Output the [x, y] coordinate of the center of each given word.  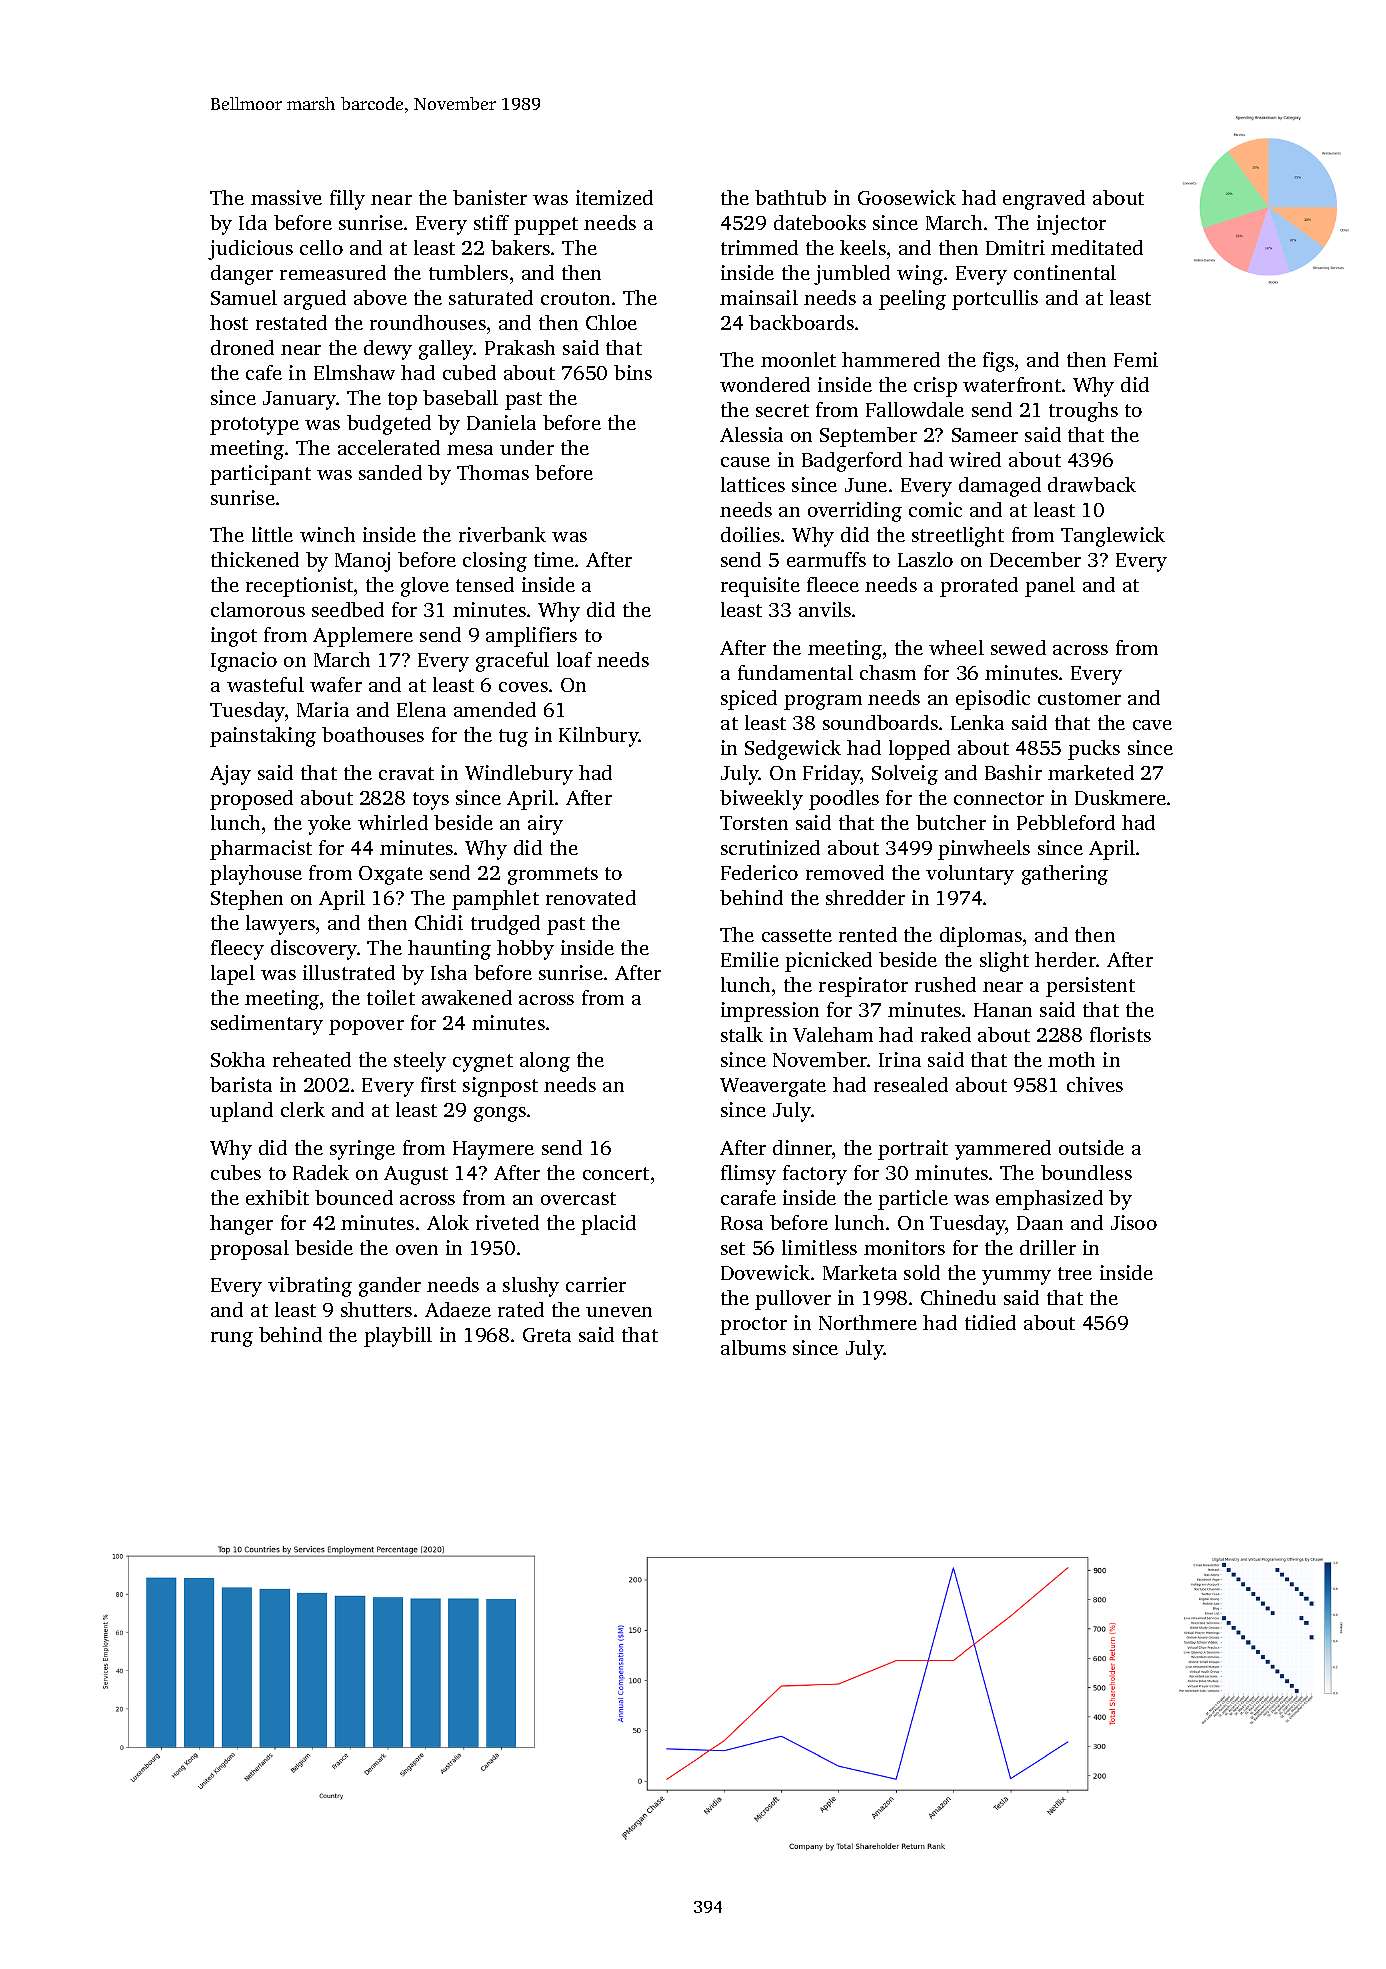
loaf [574, 659]
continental [1065, 272]
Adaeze [458, 1309]
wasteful [265, 684]
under [527, 447]
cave [1152, 725]
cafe [264, 372]
